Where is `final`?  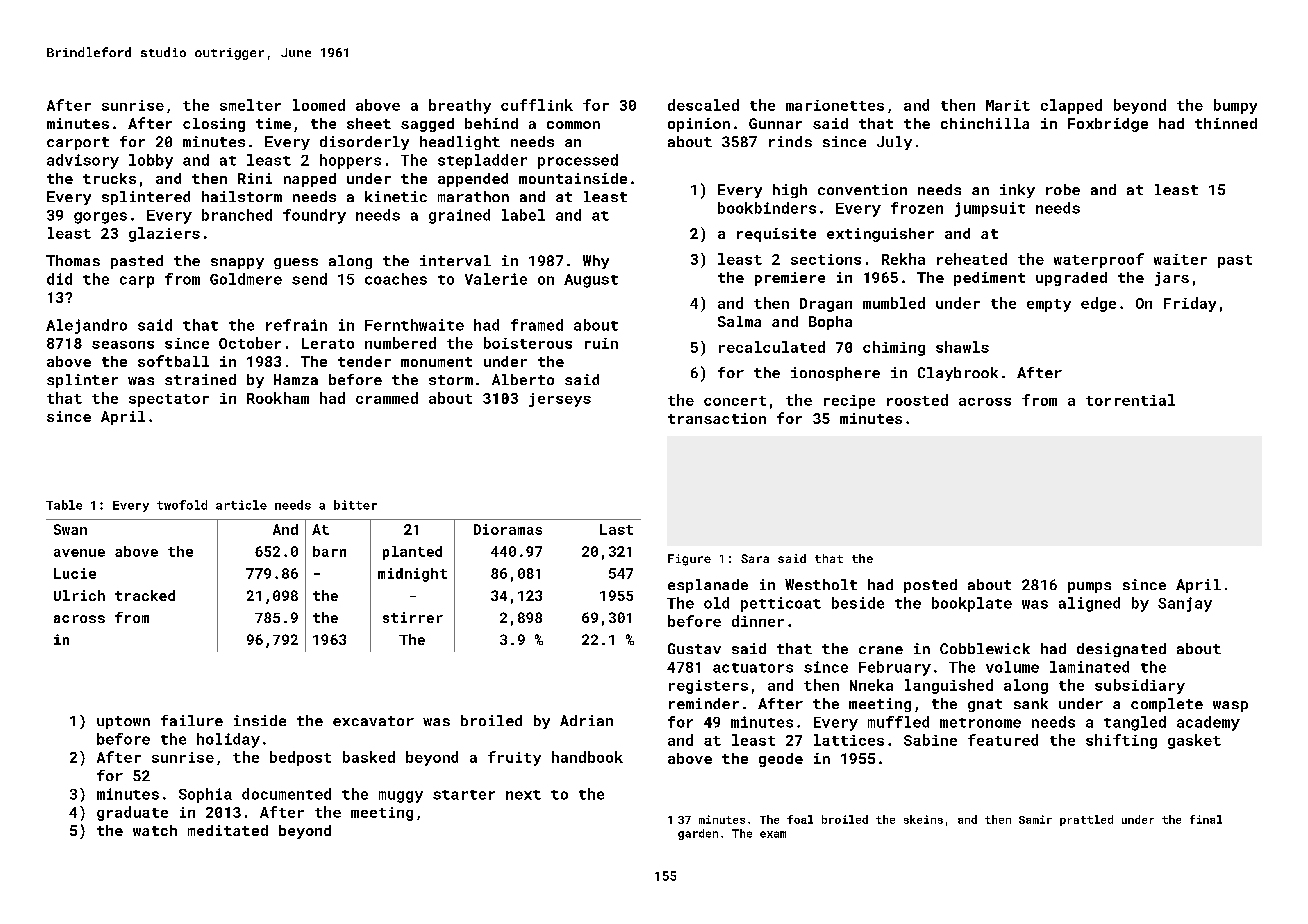 final is located at coordinates (1206, 819).
